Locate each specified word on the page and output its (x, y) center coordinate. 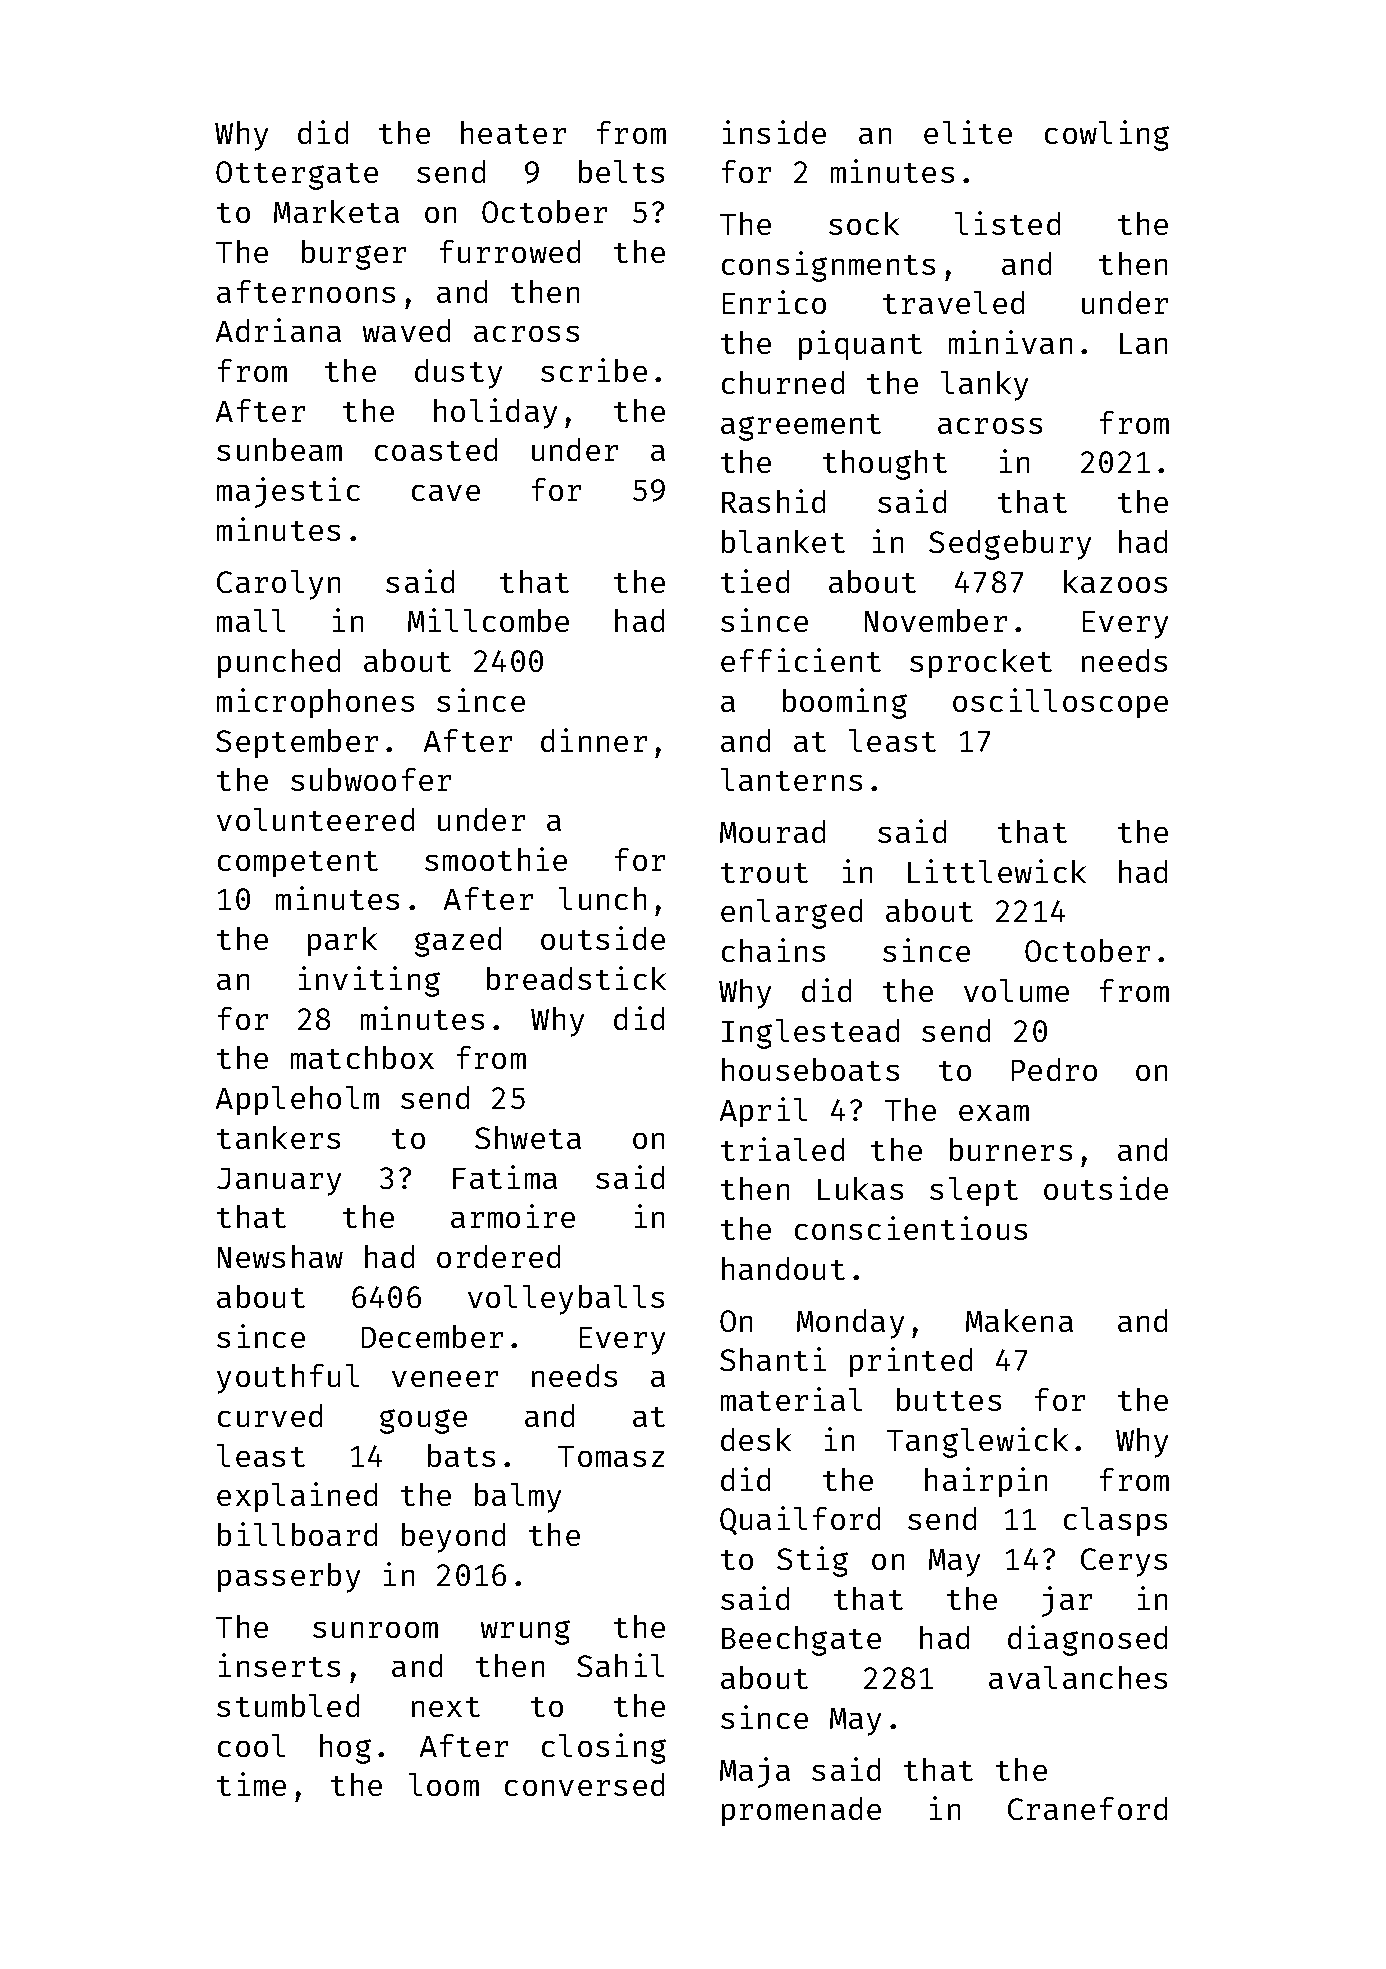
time (251, 1784)
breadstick (576, 978)
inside (774, 132)
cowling (1107, 135)
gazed (458, 942)
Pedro (1054, 1069)
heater (513, 132)
